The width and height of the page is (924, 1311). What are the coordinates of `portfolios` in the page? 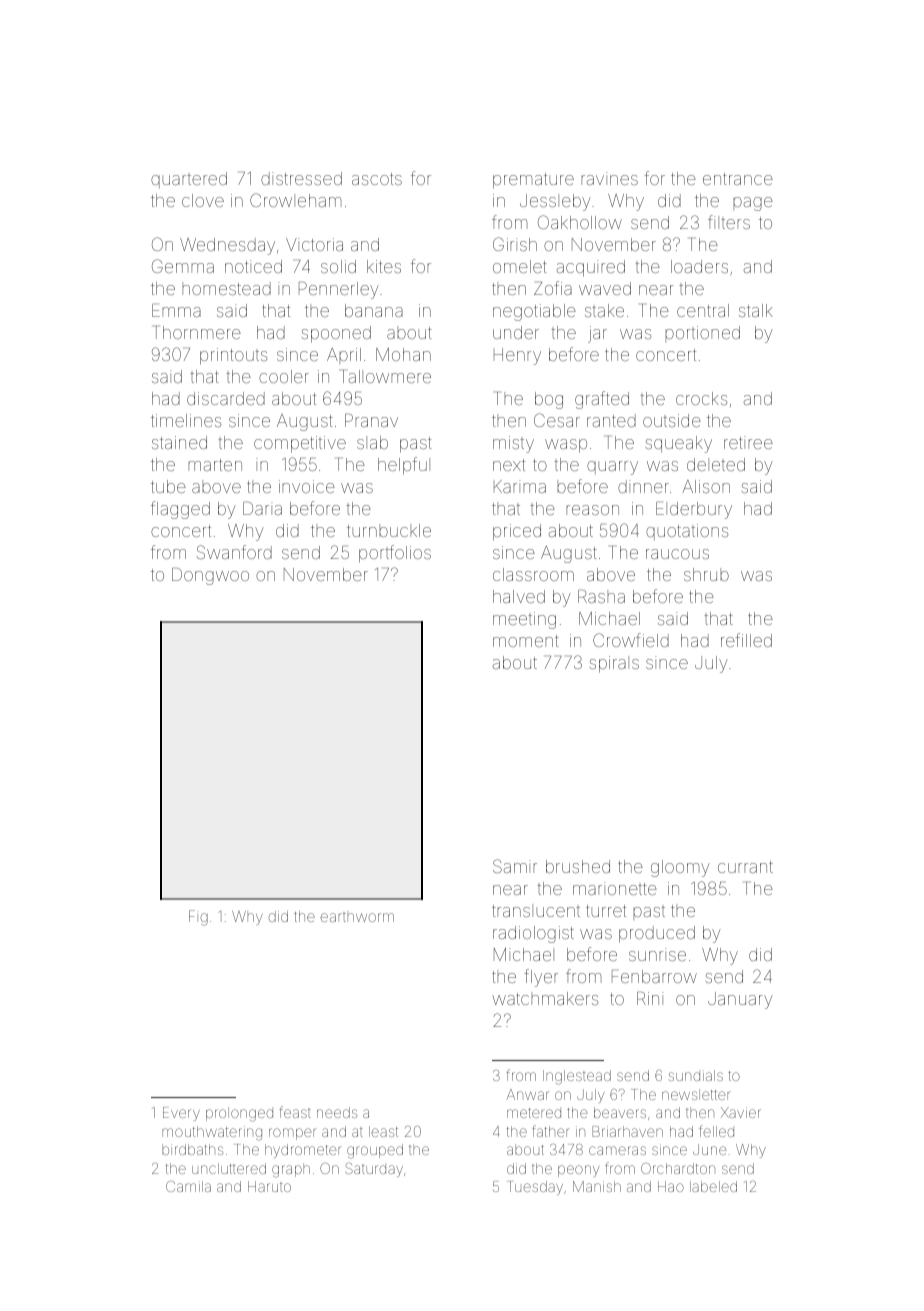 It's located at (395, 554).
